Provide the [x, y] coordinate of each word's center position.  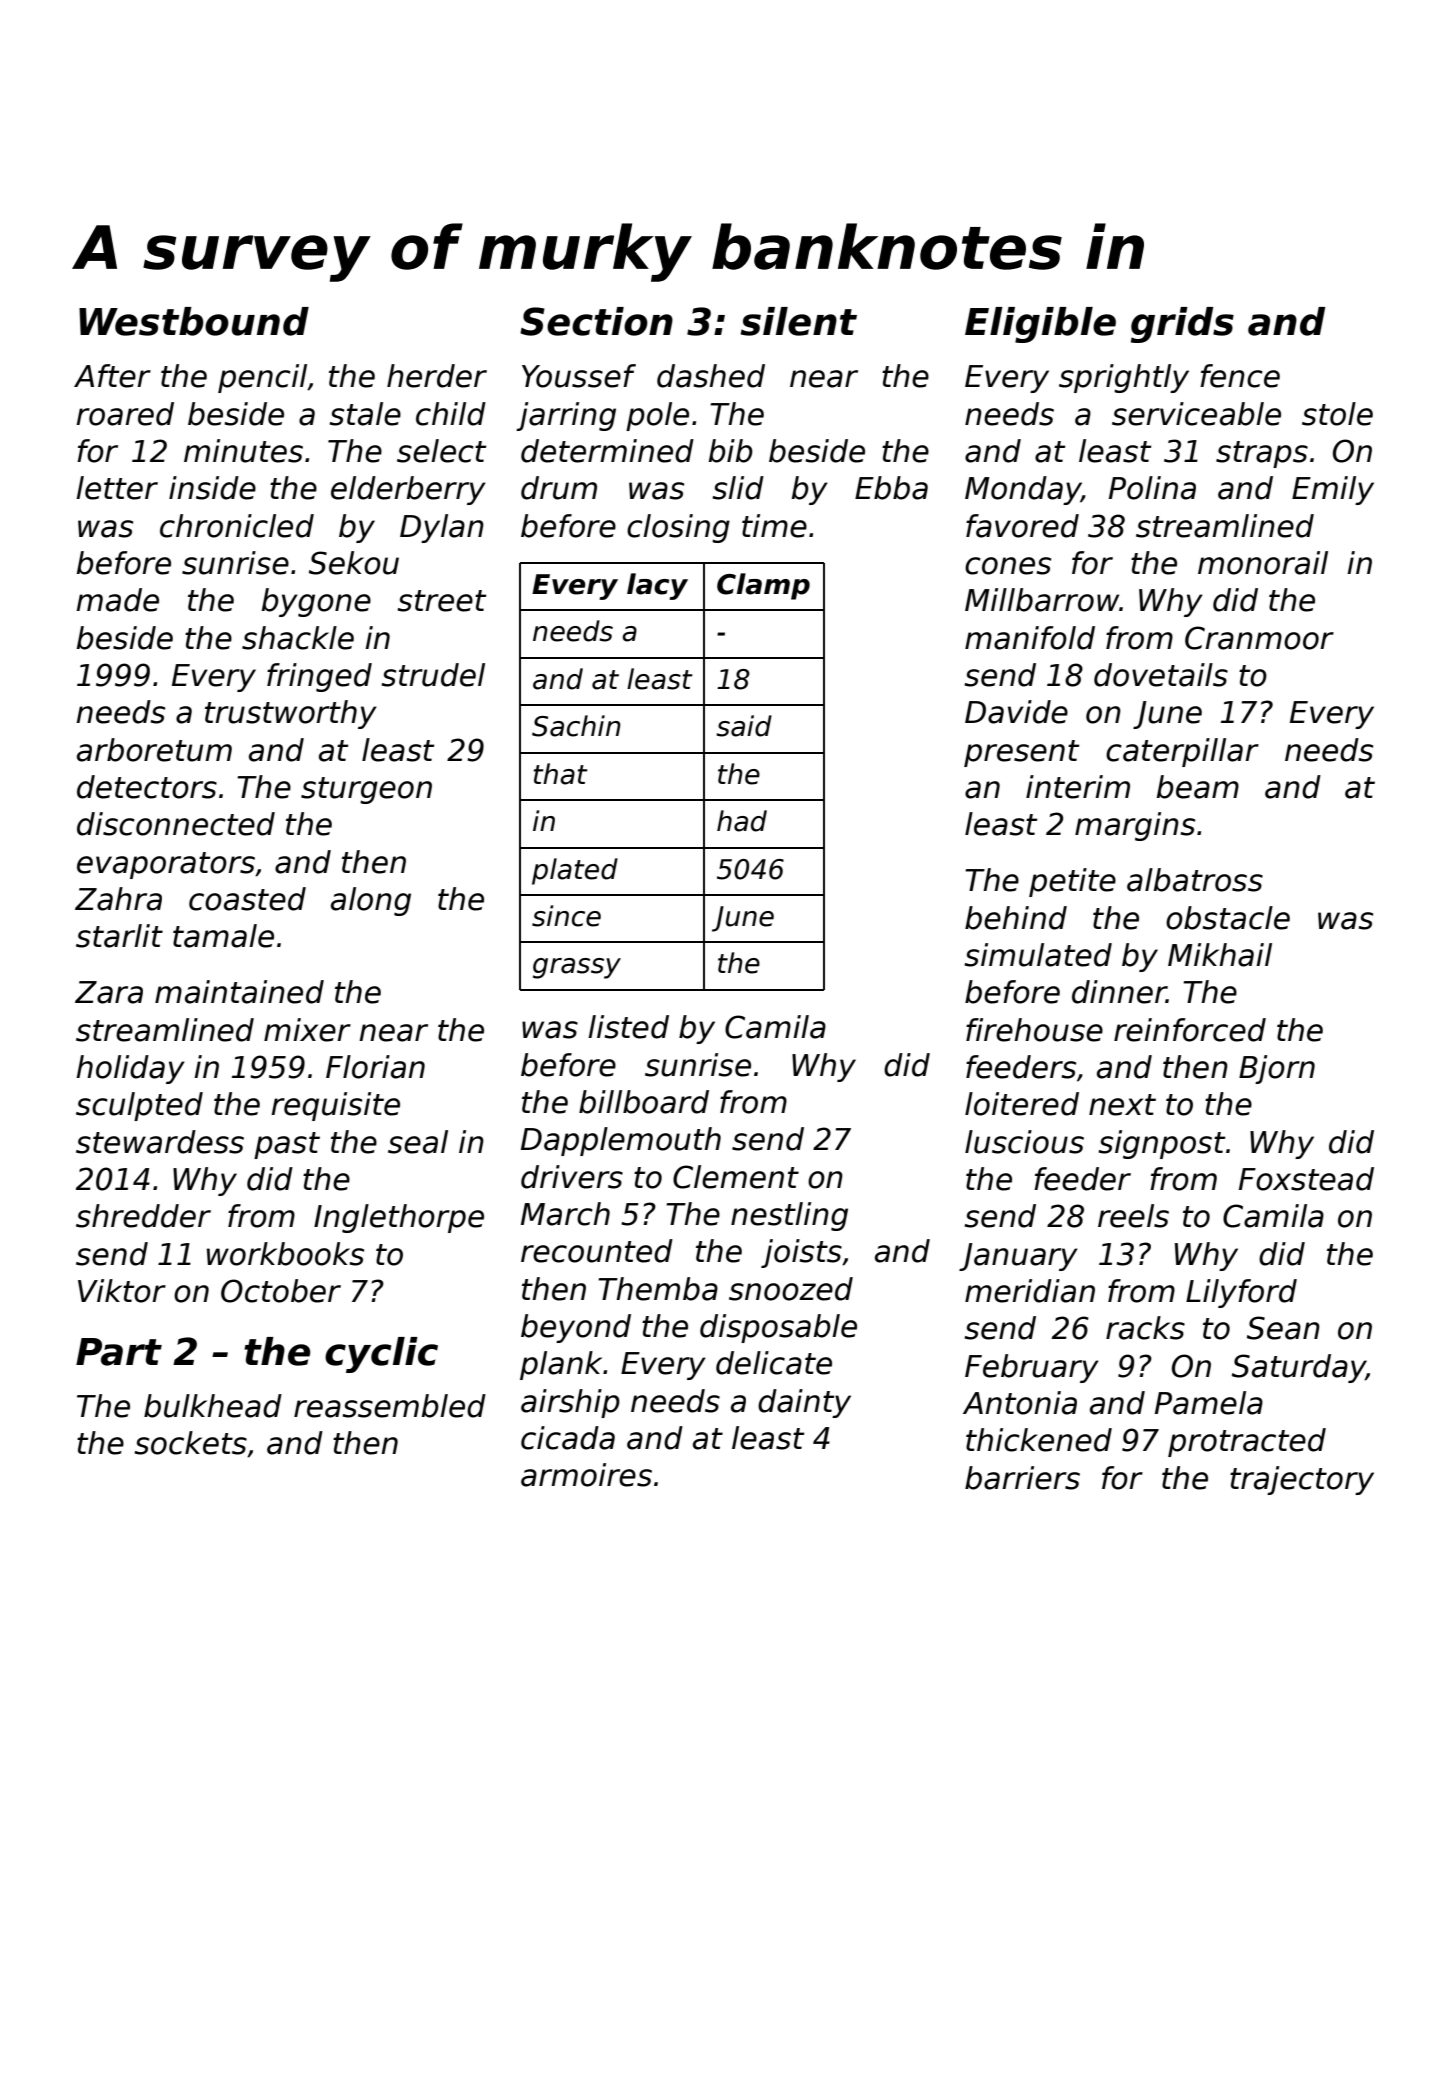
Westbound [194, 321]
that [561, 774]
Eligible [1040, 325]
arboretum [154, 750]
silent [799, 321]
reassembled [390, 1406]
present [1021, 753]
